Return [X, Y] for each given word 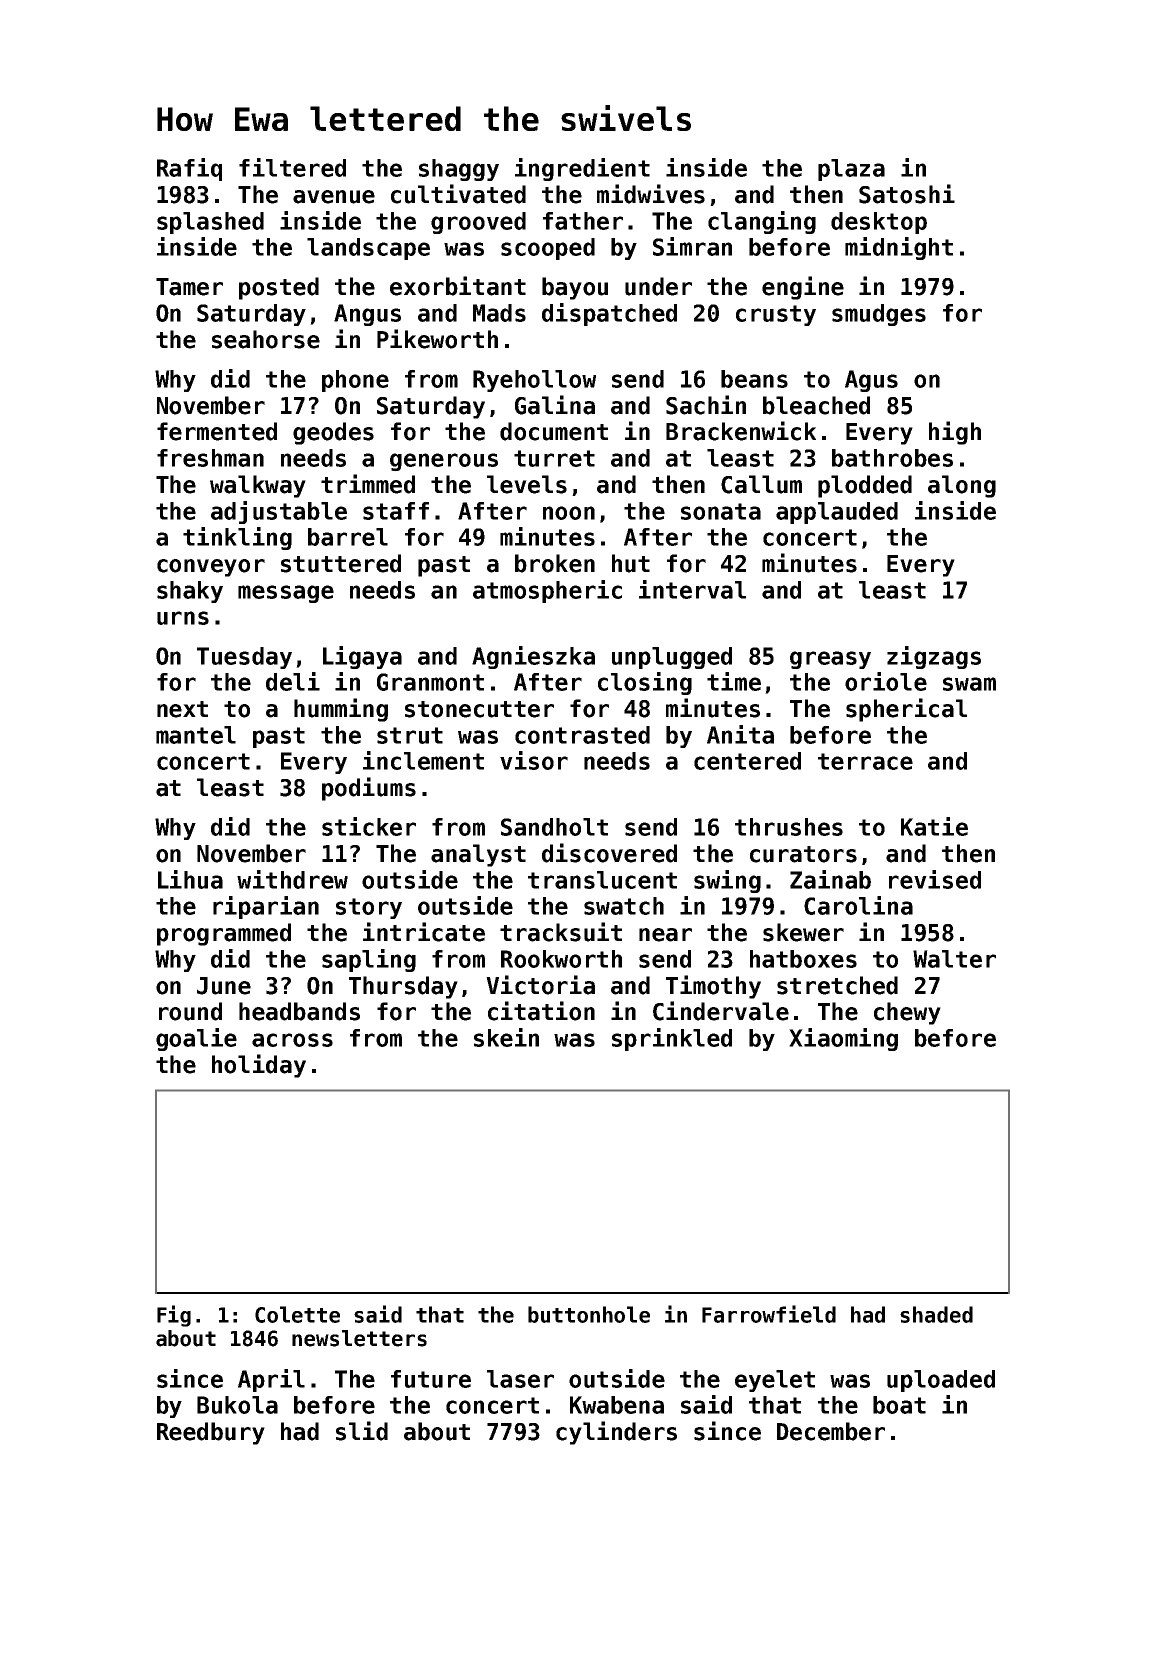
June [224, 986]
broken [555, 563]
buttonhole [589, 1314]
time [734, 681]
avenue [334, 197]
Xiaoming [843, 1039]
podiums [369, 789]
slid [362, 1431]
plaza [851, 170]
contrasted [582, 735]
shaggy [459, 170]
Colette [297, 1314]
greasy [830, 660]
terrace [865, 761]
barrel [348, 537]
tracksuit [561, 932]
